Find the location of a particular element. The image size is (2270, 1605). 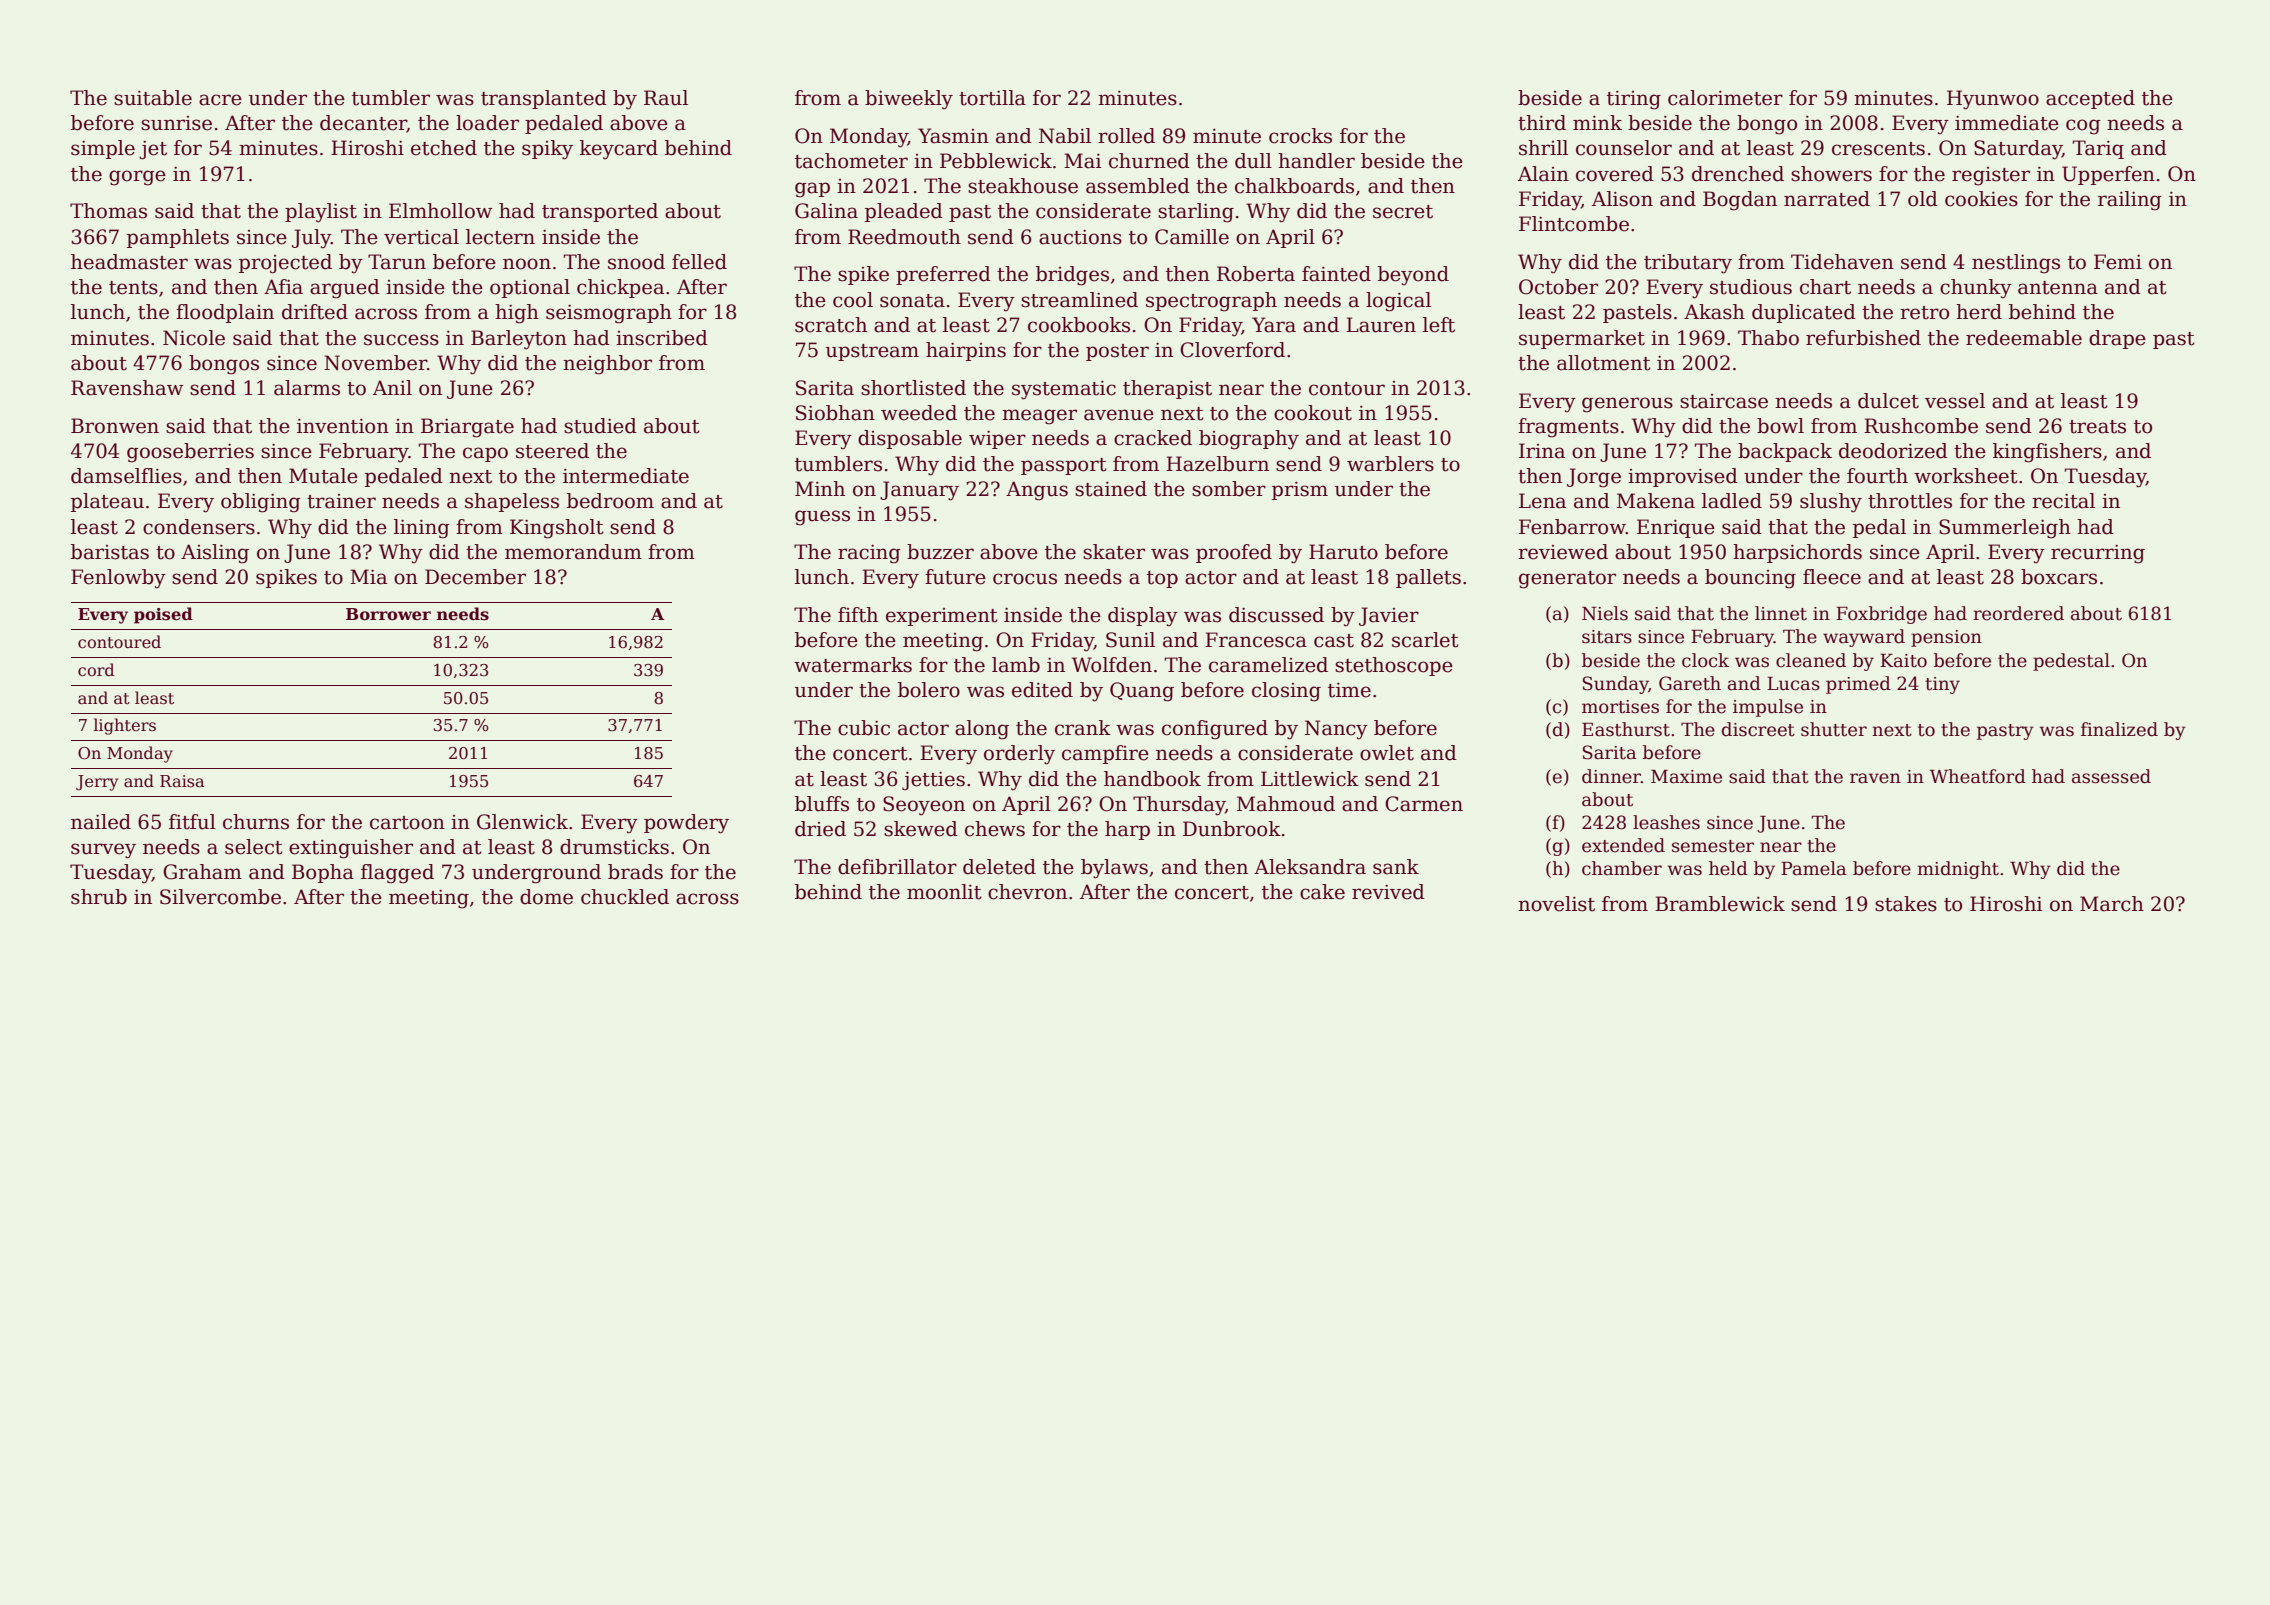

Mutale is located at coordinates (323, 476).
